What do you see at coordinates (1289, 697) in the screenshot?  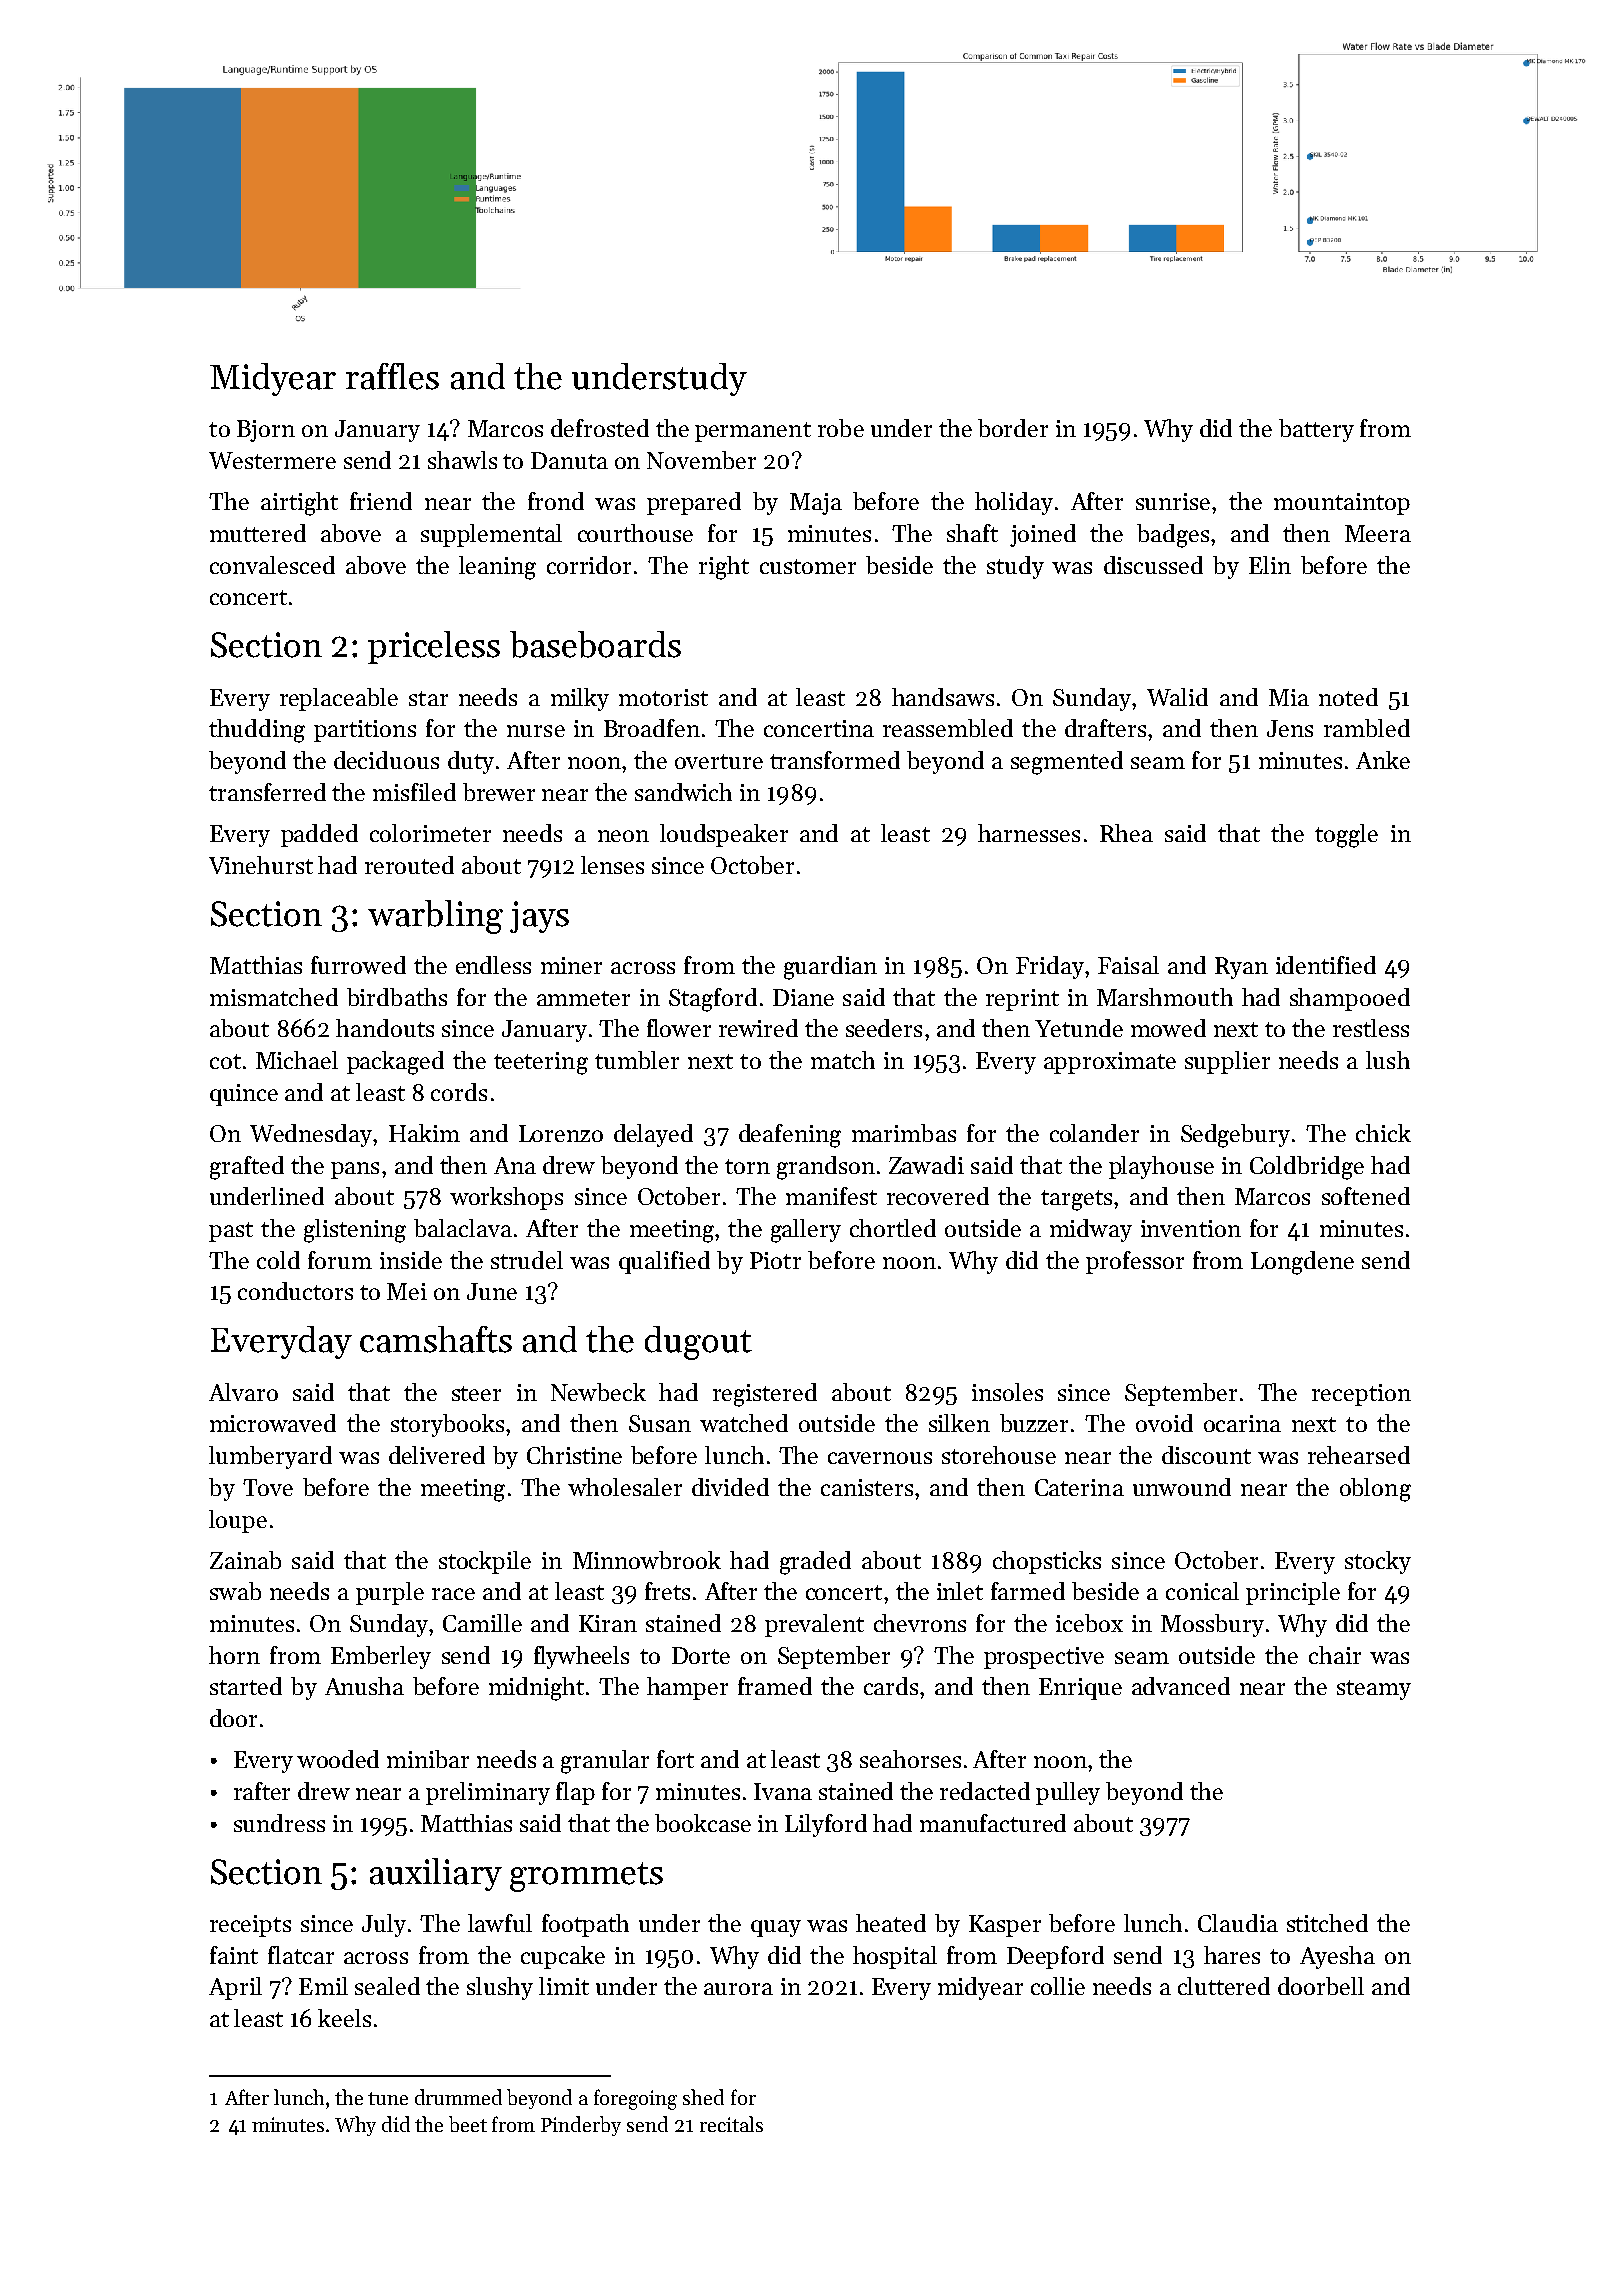 I see `Mia` at bounding box center [1289, 697].
